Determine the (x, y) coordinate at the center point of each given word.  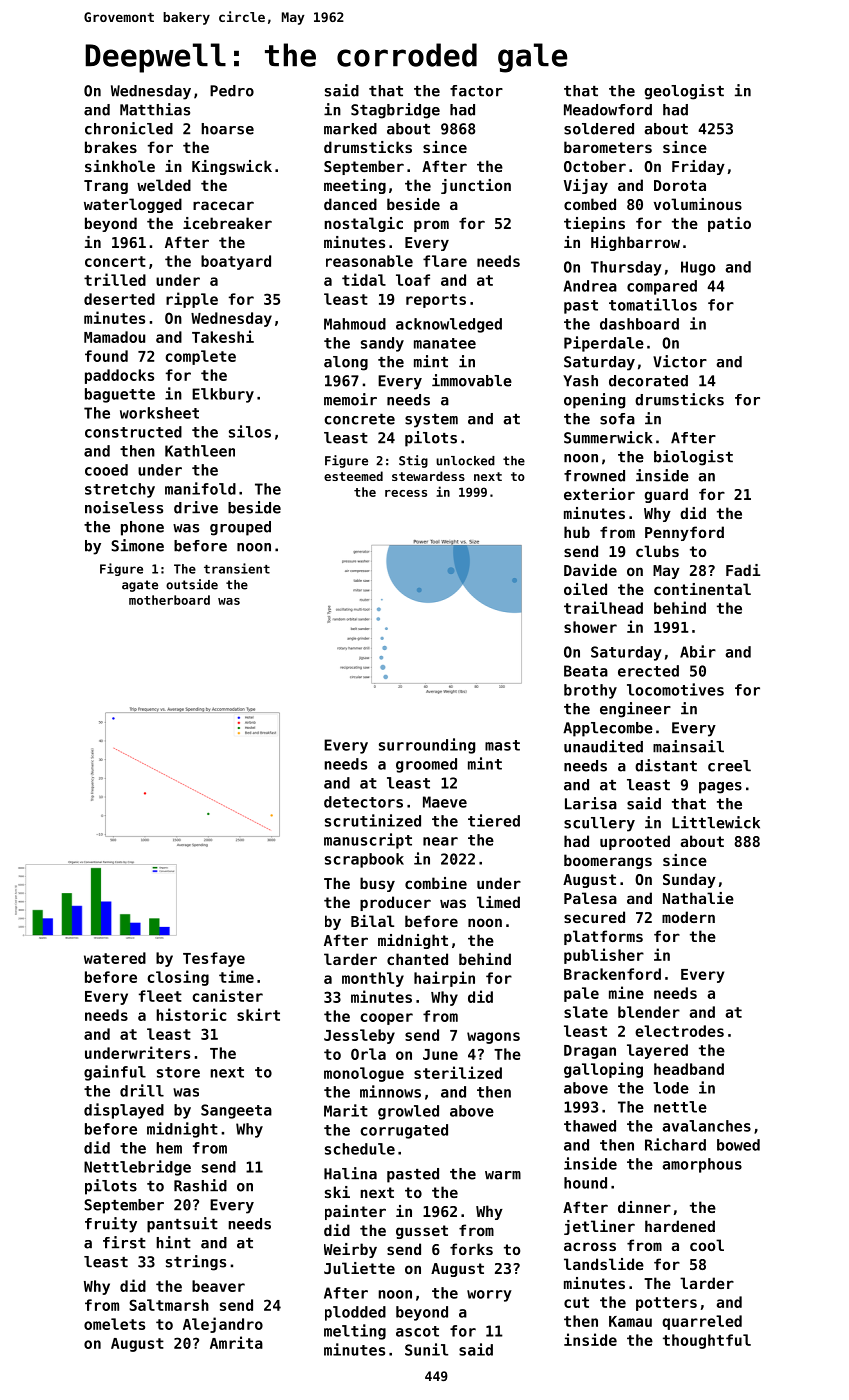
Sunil (426, 1349)
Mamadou (114, 337)
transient (237, 568)
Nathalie (698, 898)
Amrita (236, 1342)
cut (576, 1302)
